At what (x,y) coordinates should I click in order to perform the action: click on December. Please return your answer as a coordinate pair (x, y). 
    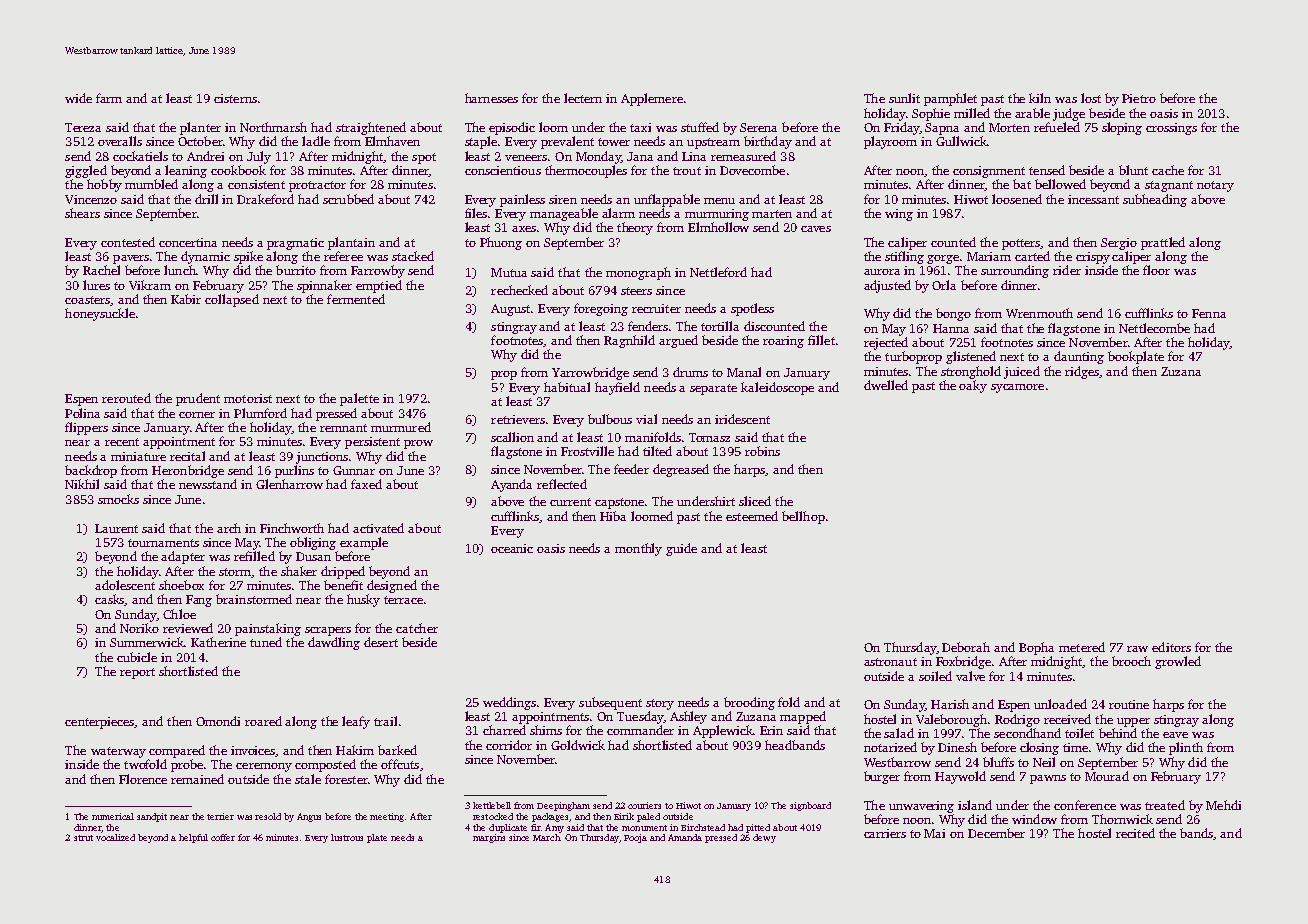
    Looking at the image, I should click on (996, 833).
